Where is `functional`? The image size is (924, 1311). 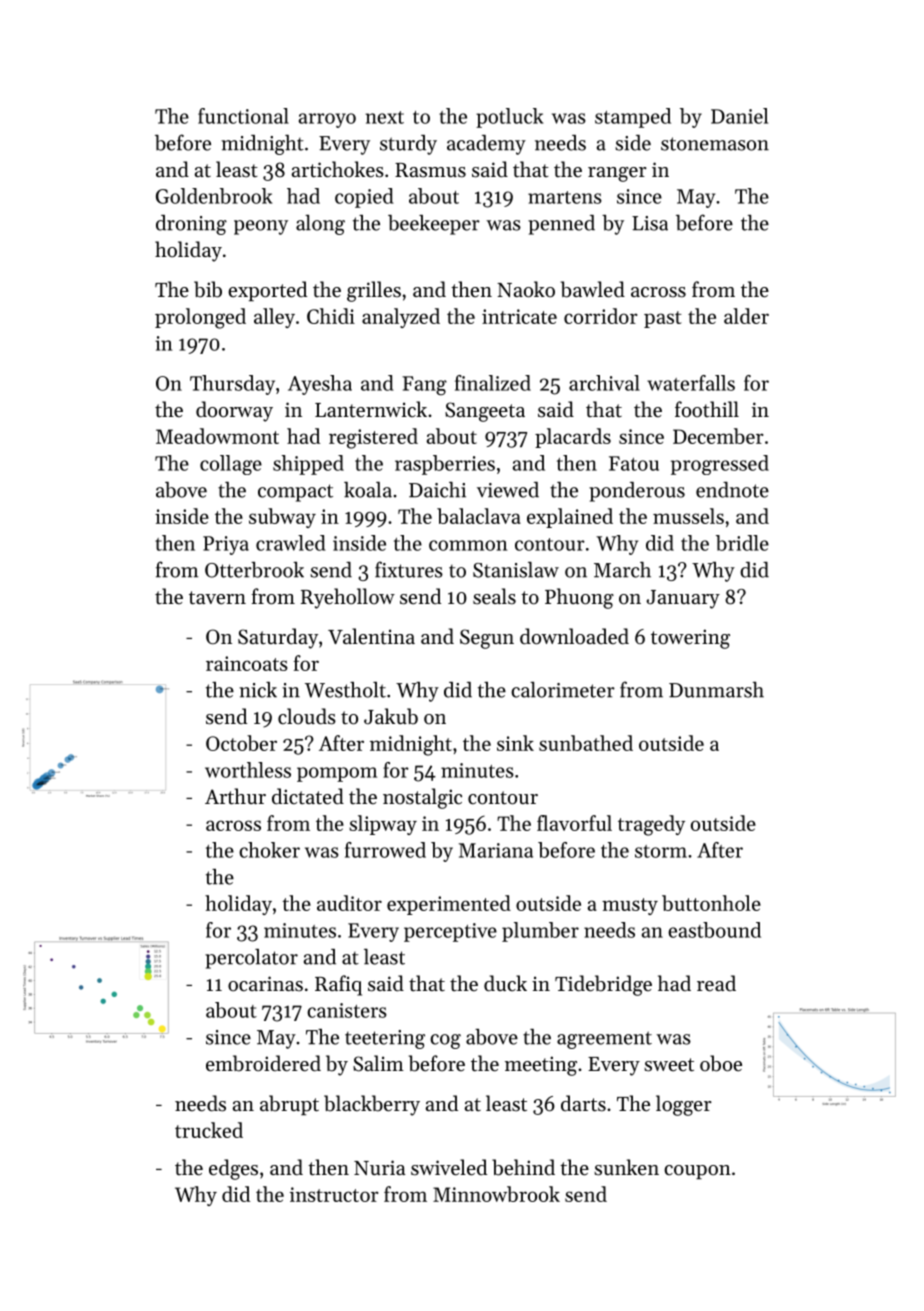 functional is located at coordinates (243, 116).
